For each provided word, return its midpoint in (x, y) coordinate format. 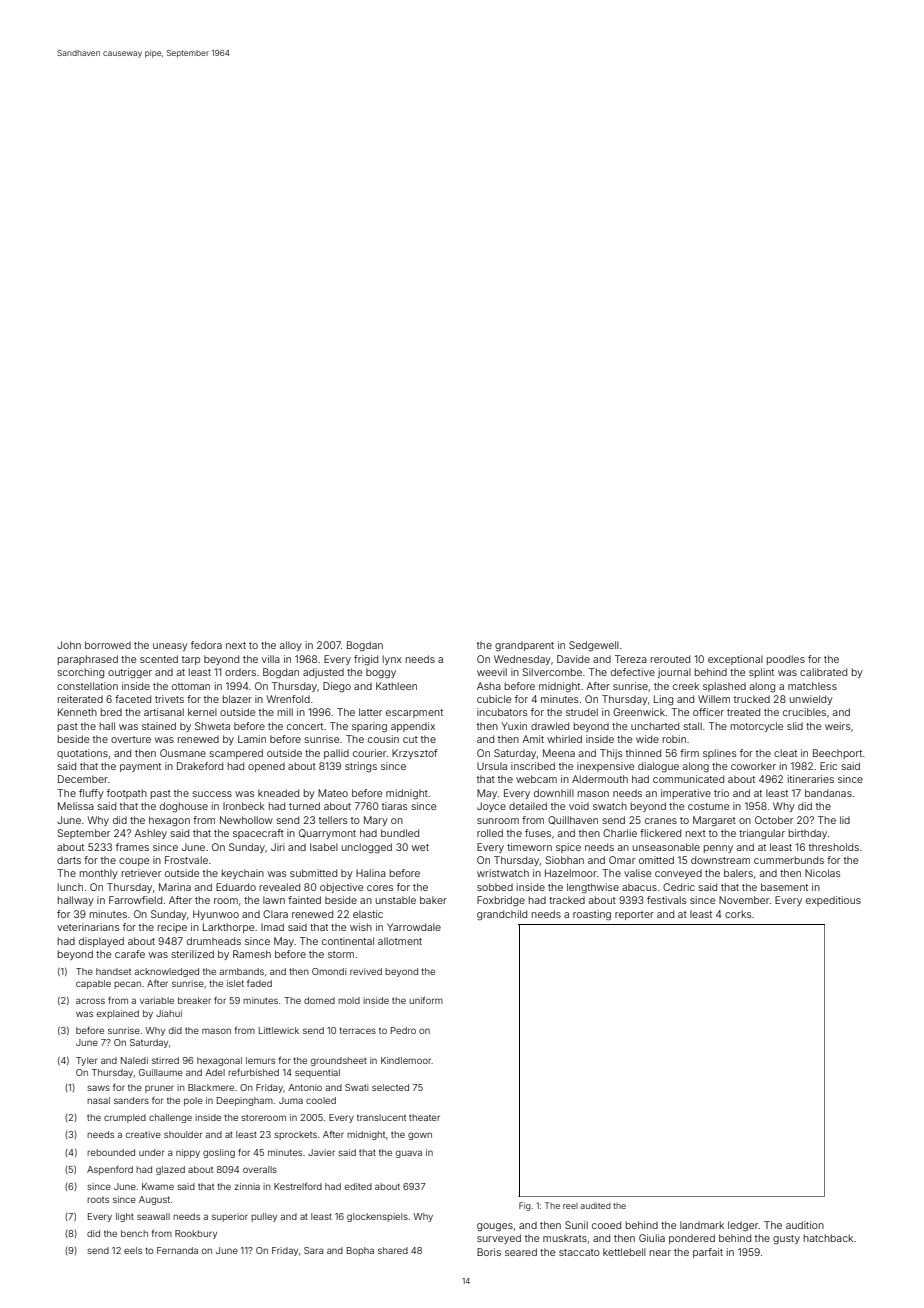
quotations (82, 754)
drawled (550, 726)
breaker (194, 1000)
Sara (313, 1250)
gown (420, 1136)
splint (761, 673)
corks (738, 914)
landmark (702, 1225)
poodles (786, 660)
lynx (392, 660)
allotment (400, 941)
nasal (98, 1100)
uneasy (170, 647)
